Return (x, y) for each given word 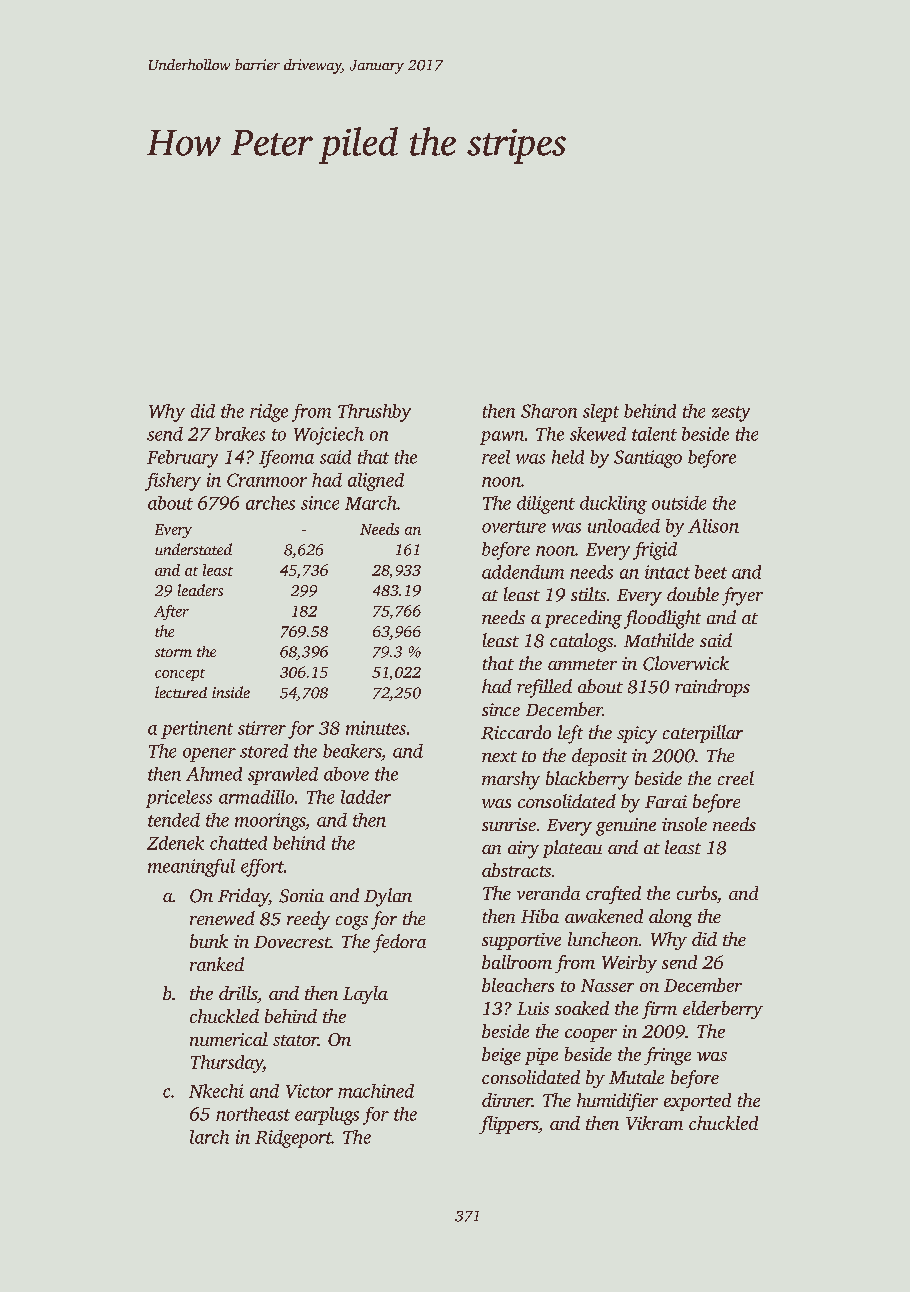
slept (601, 413)
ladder (366, 797)
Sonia (301, 896)
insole (684, 824)
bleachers (518, 985)
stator (295, 1040)
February (182, 459)
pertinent (197, 730)
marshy (511, 780)
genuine (626, 827)
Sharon (549, 411)
